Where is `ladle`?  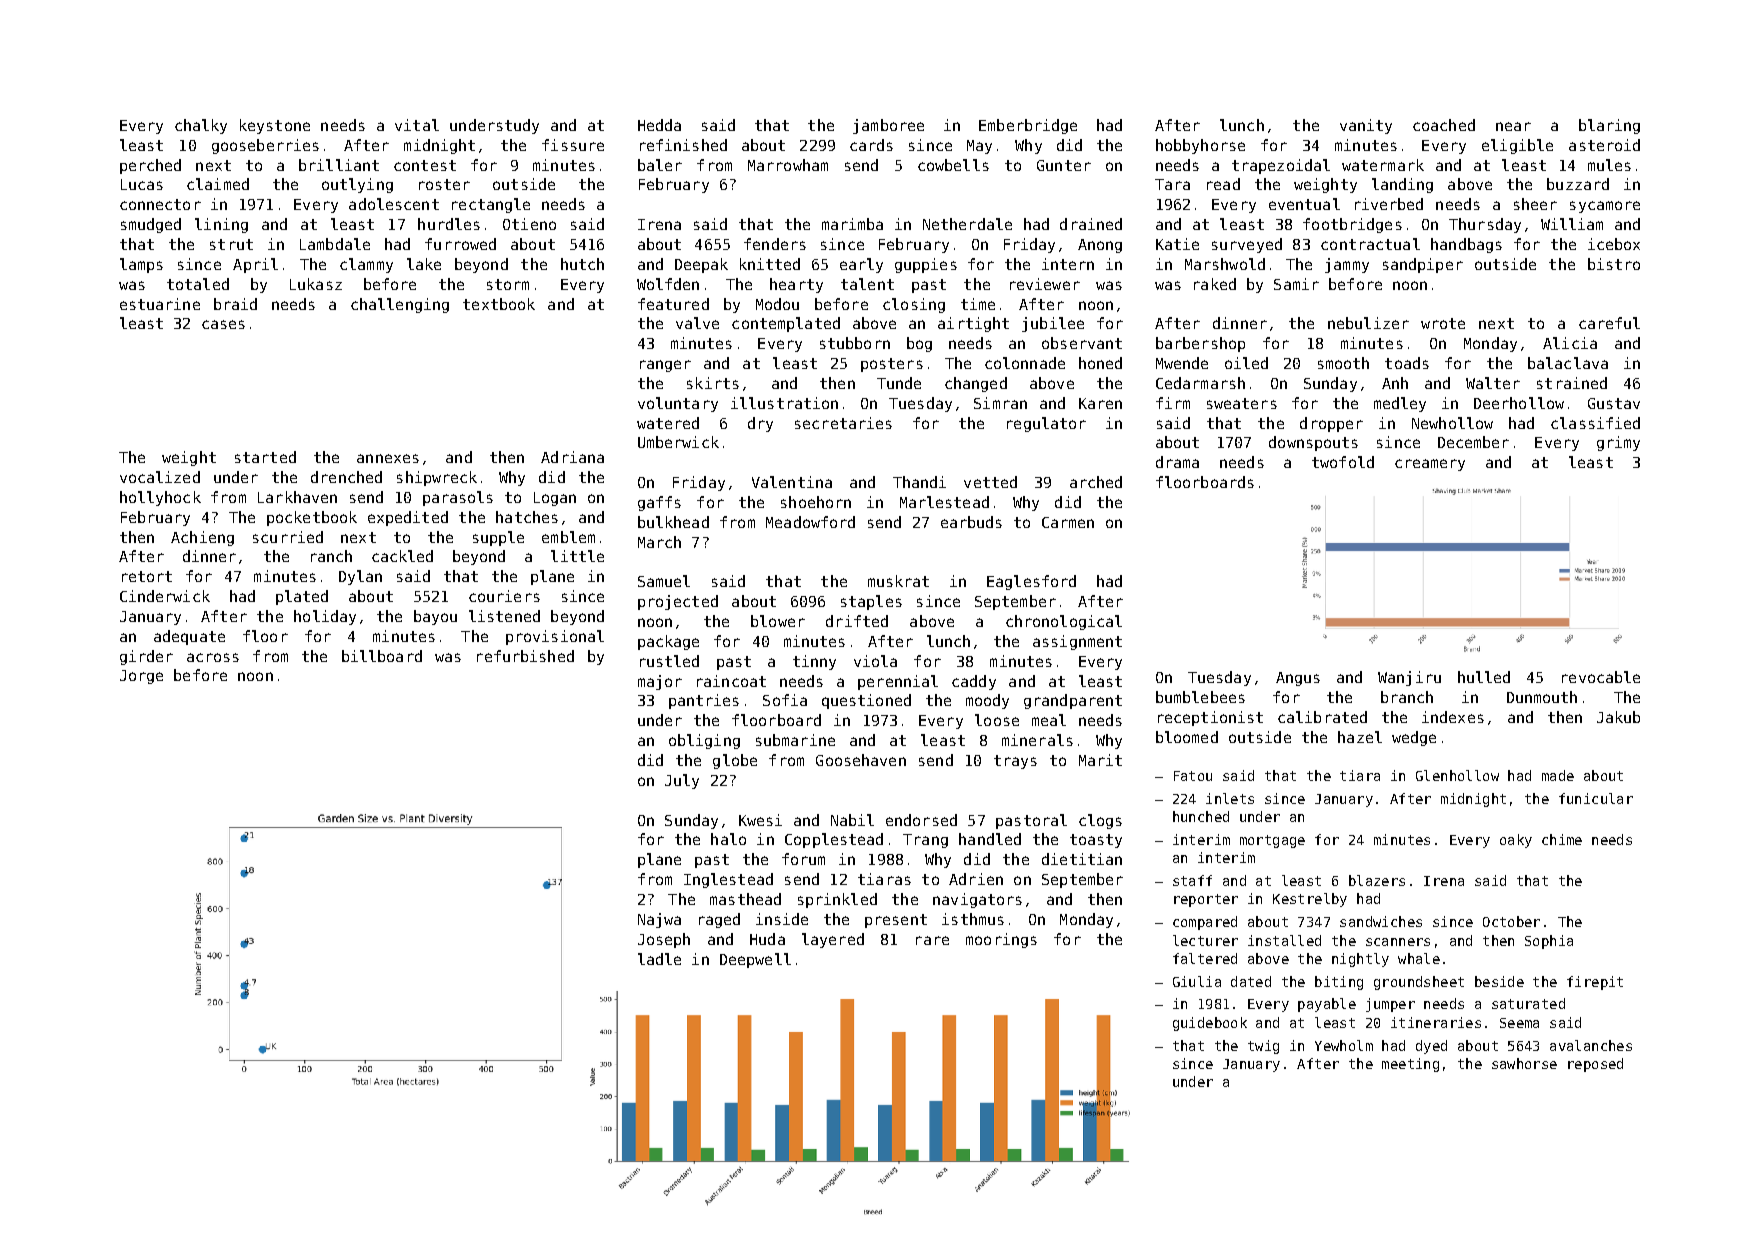
ladle is located at coordinates (659, 959).
